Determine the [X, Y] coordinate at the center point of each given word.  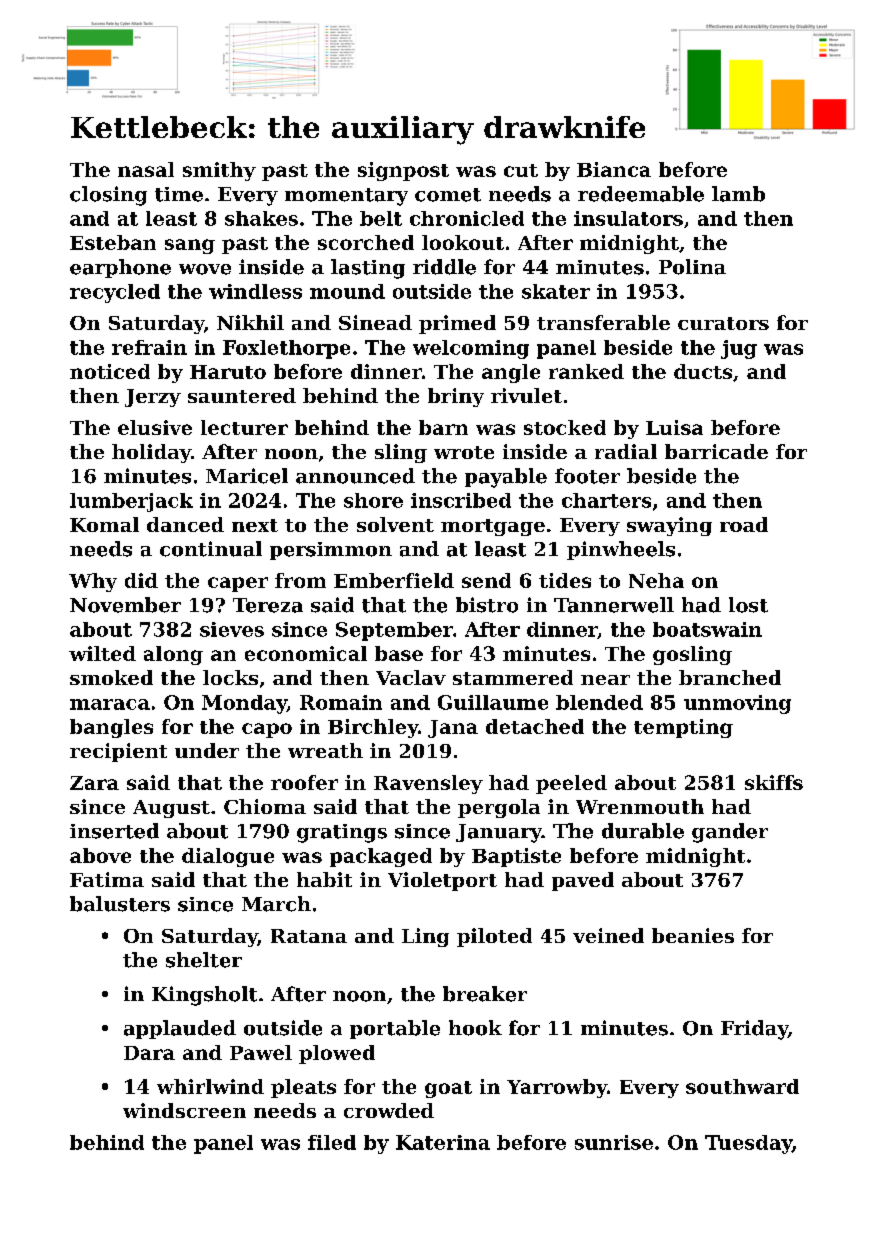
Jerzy [153, 398]
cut [521, 170]
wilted [102, 653]
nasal [146, 169]
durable [643, 831]
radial [626, 451]
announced [355, 476]
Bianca [614, 169]
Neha [656, 580]
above [100, 855]
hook [475, 1028]
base [399, 653]
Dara [149, 1053]
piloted [494, 937]
